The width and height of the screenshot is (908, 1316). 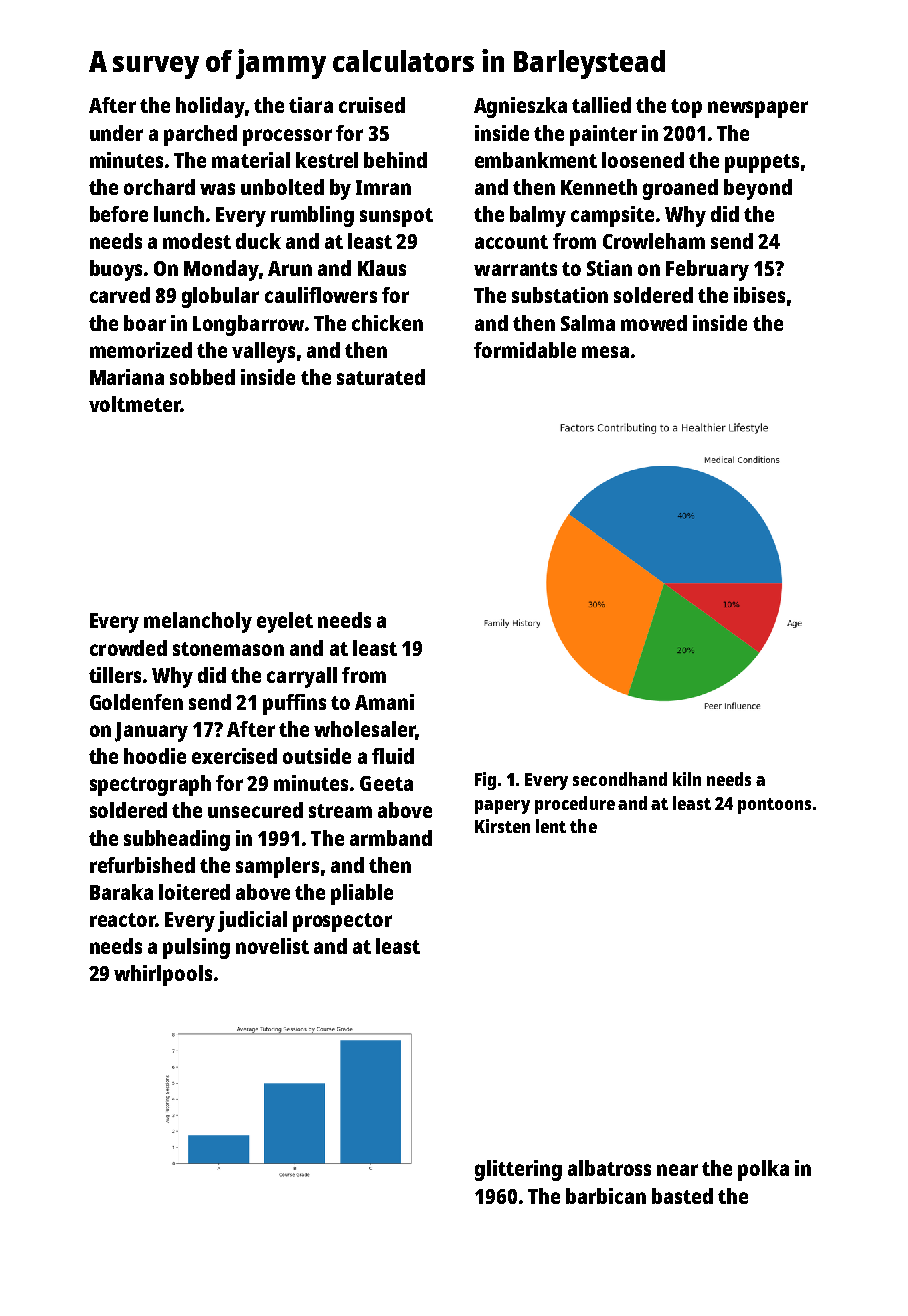 I want to click on carved, so click(x=120, y=295).
